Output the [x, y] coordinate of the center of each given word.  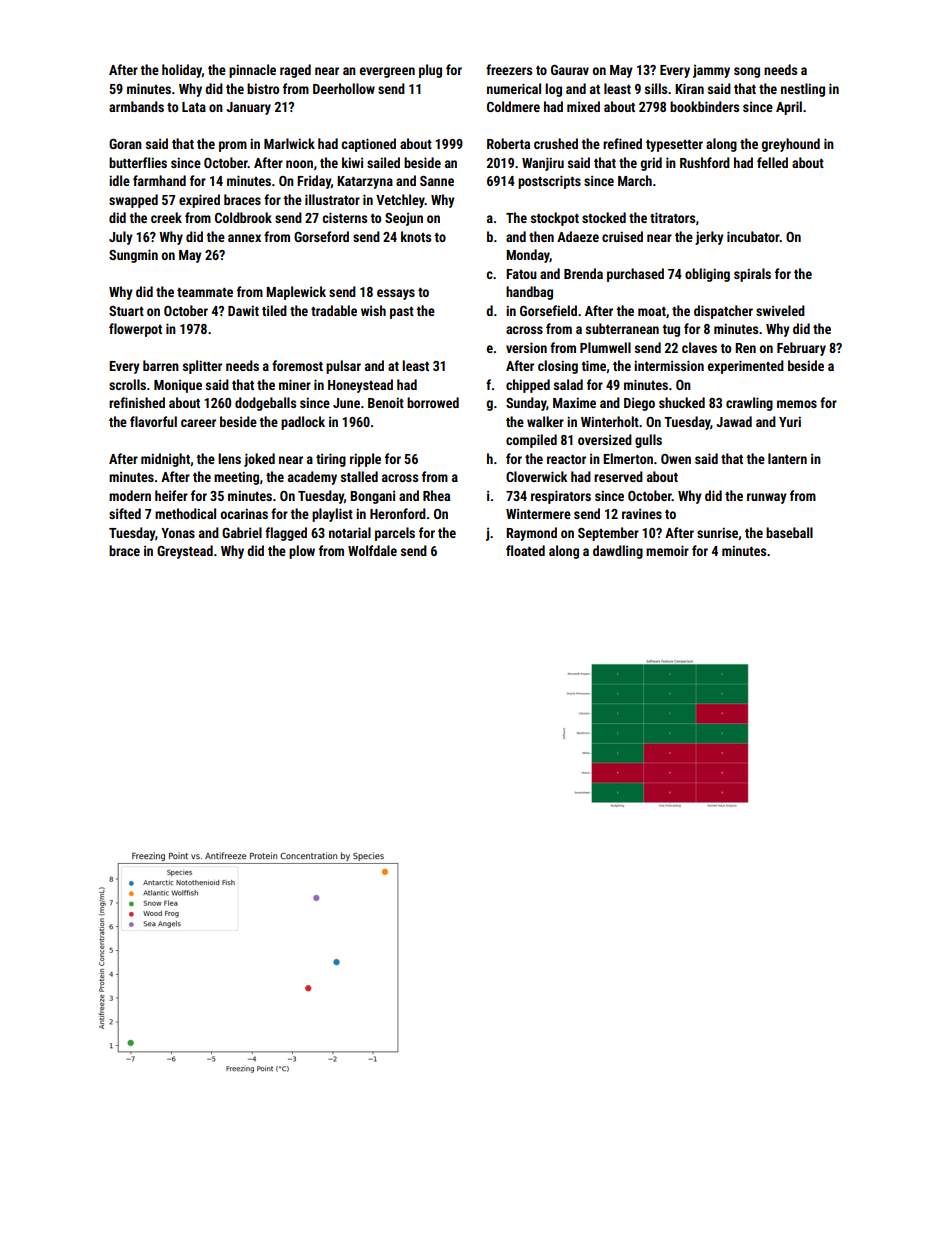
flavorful [153, 421]
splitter [202, 367]
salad [568, 384]
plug [430, 71]
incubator [753, 236]
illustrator [332, 199]
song [747, 72]
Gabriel [242, 532]
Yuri [790, 421]
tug [671, 331]
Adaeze [578, 236]
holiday [182, 71]
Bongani [372, 497]
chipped [528, 386]
